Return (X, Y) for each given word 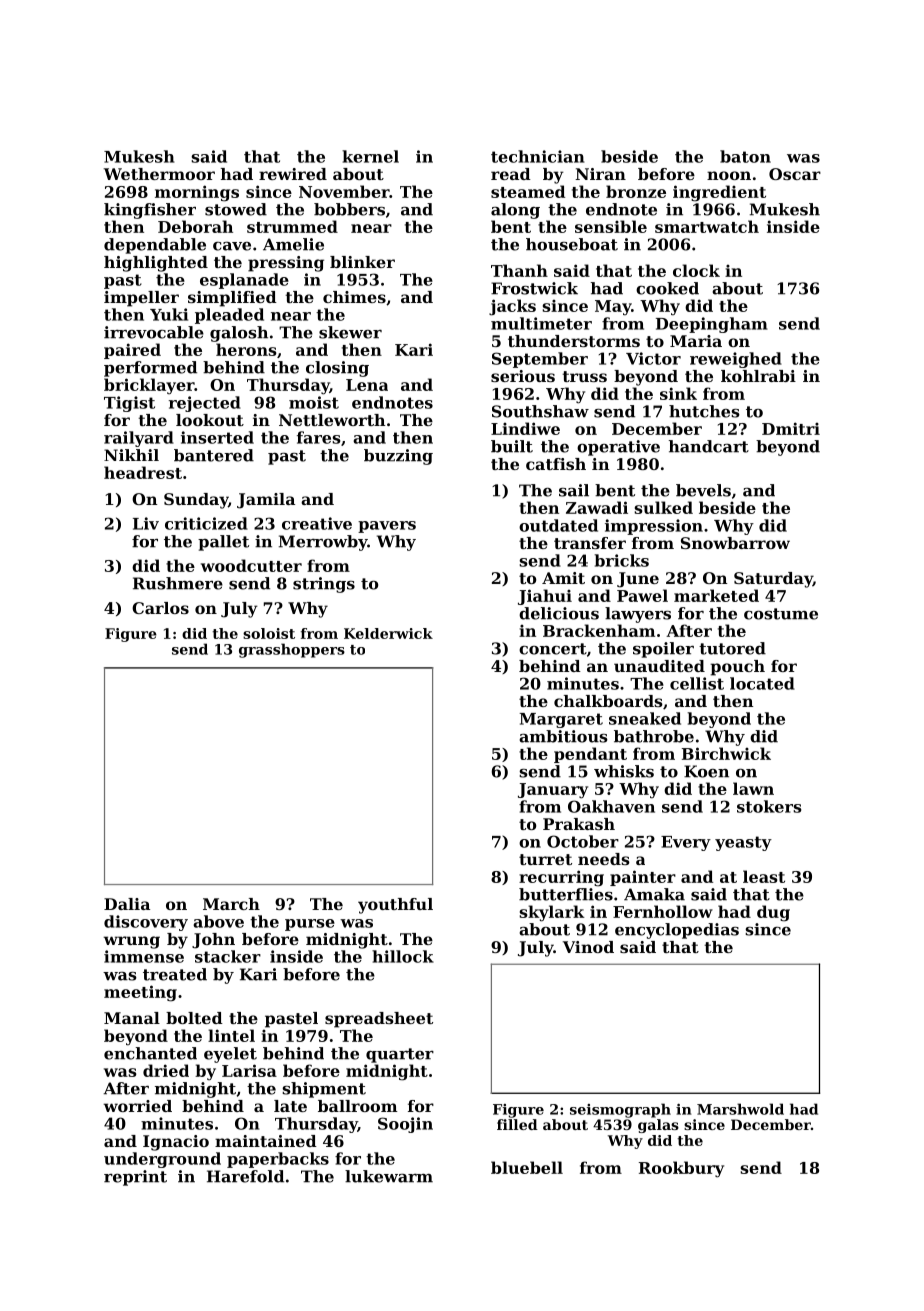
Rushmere (178, 583)
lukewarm (389, 1176)
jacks (512, 307)
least (764, 876)
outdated (558, 525)
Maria (696, 341)
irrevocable (154, 332)
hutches (704, 411)
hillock (403, 956)
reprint (135, 1178)
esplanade (244, 281)
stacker (228, 956)
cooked (667, 288)
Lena (367, 385)
